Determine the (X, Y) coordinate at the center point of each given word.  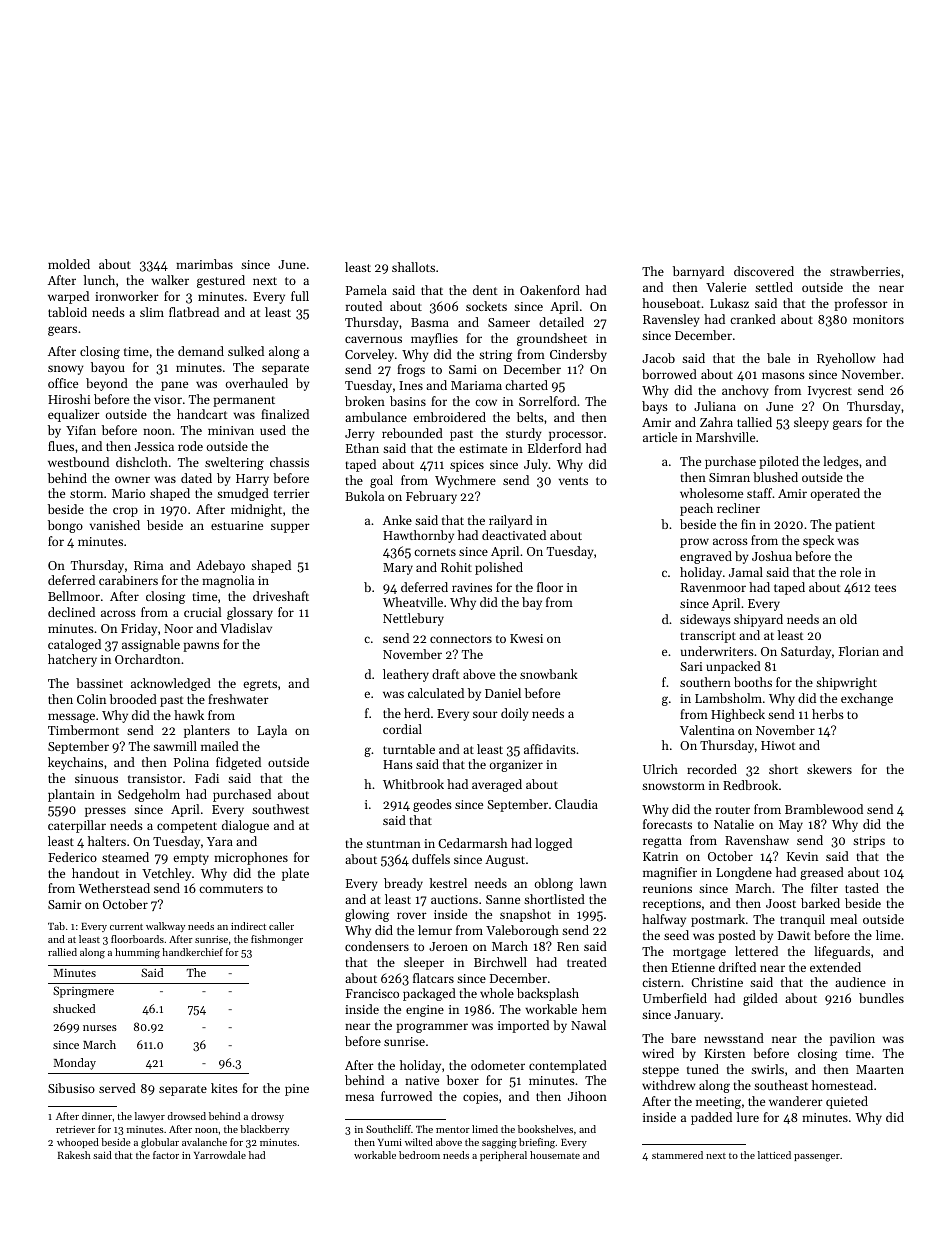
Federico (72, 857)
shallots (413, 267)
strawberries (865, 271)
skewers (829, 769)
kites (224, 1088)
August (505, 861)
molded (69, 264)
